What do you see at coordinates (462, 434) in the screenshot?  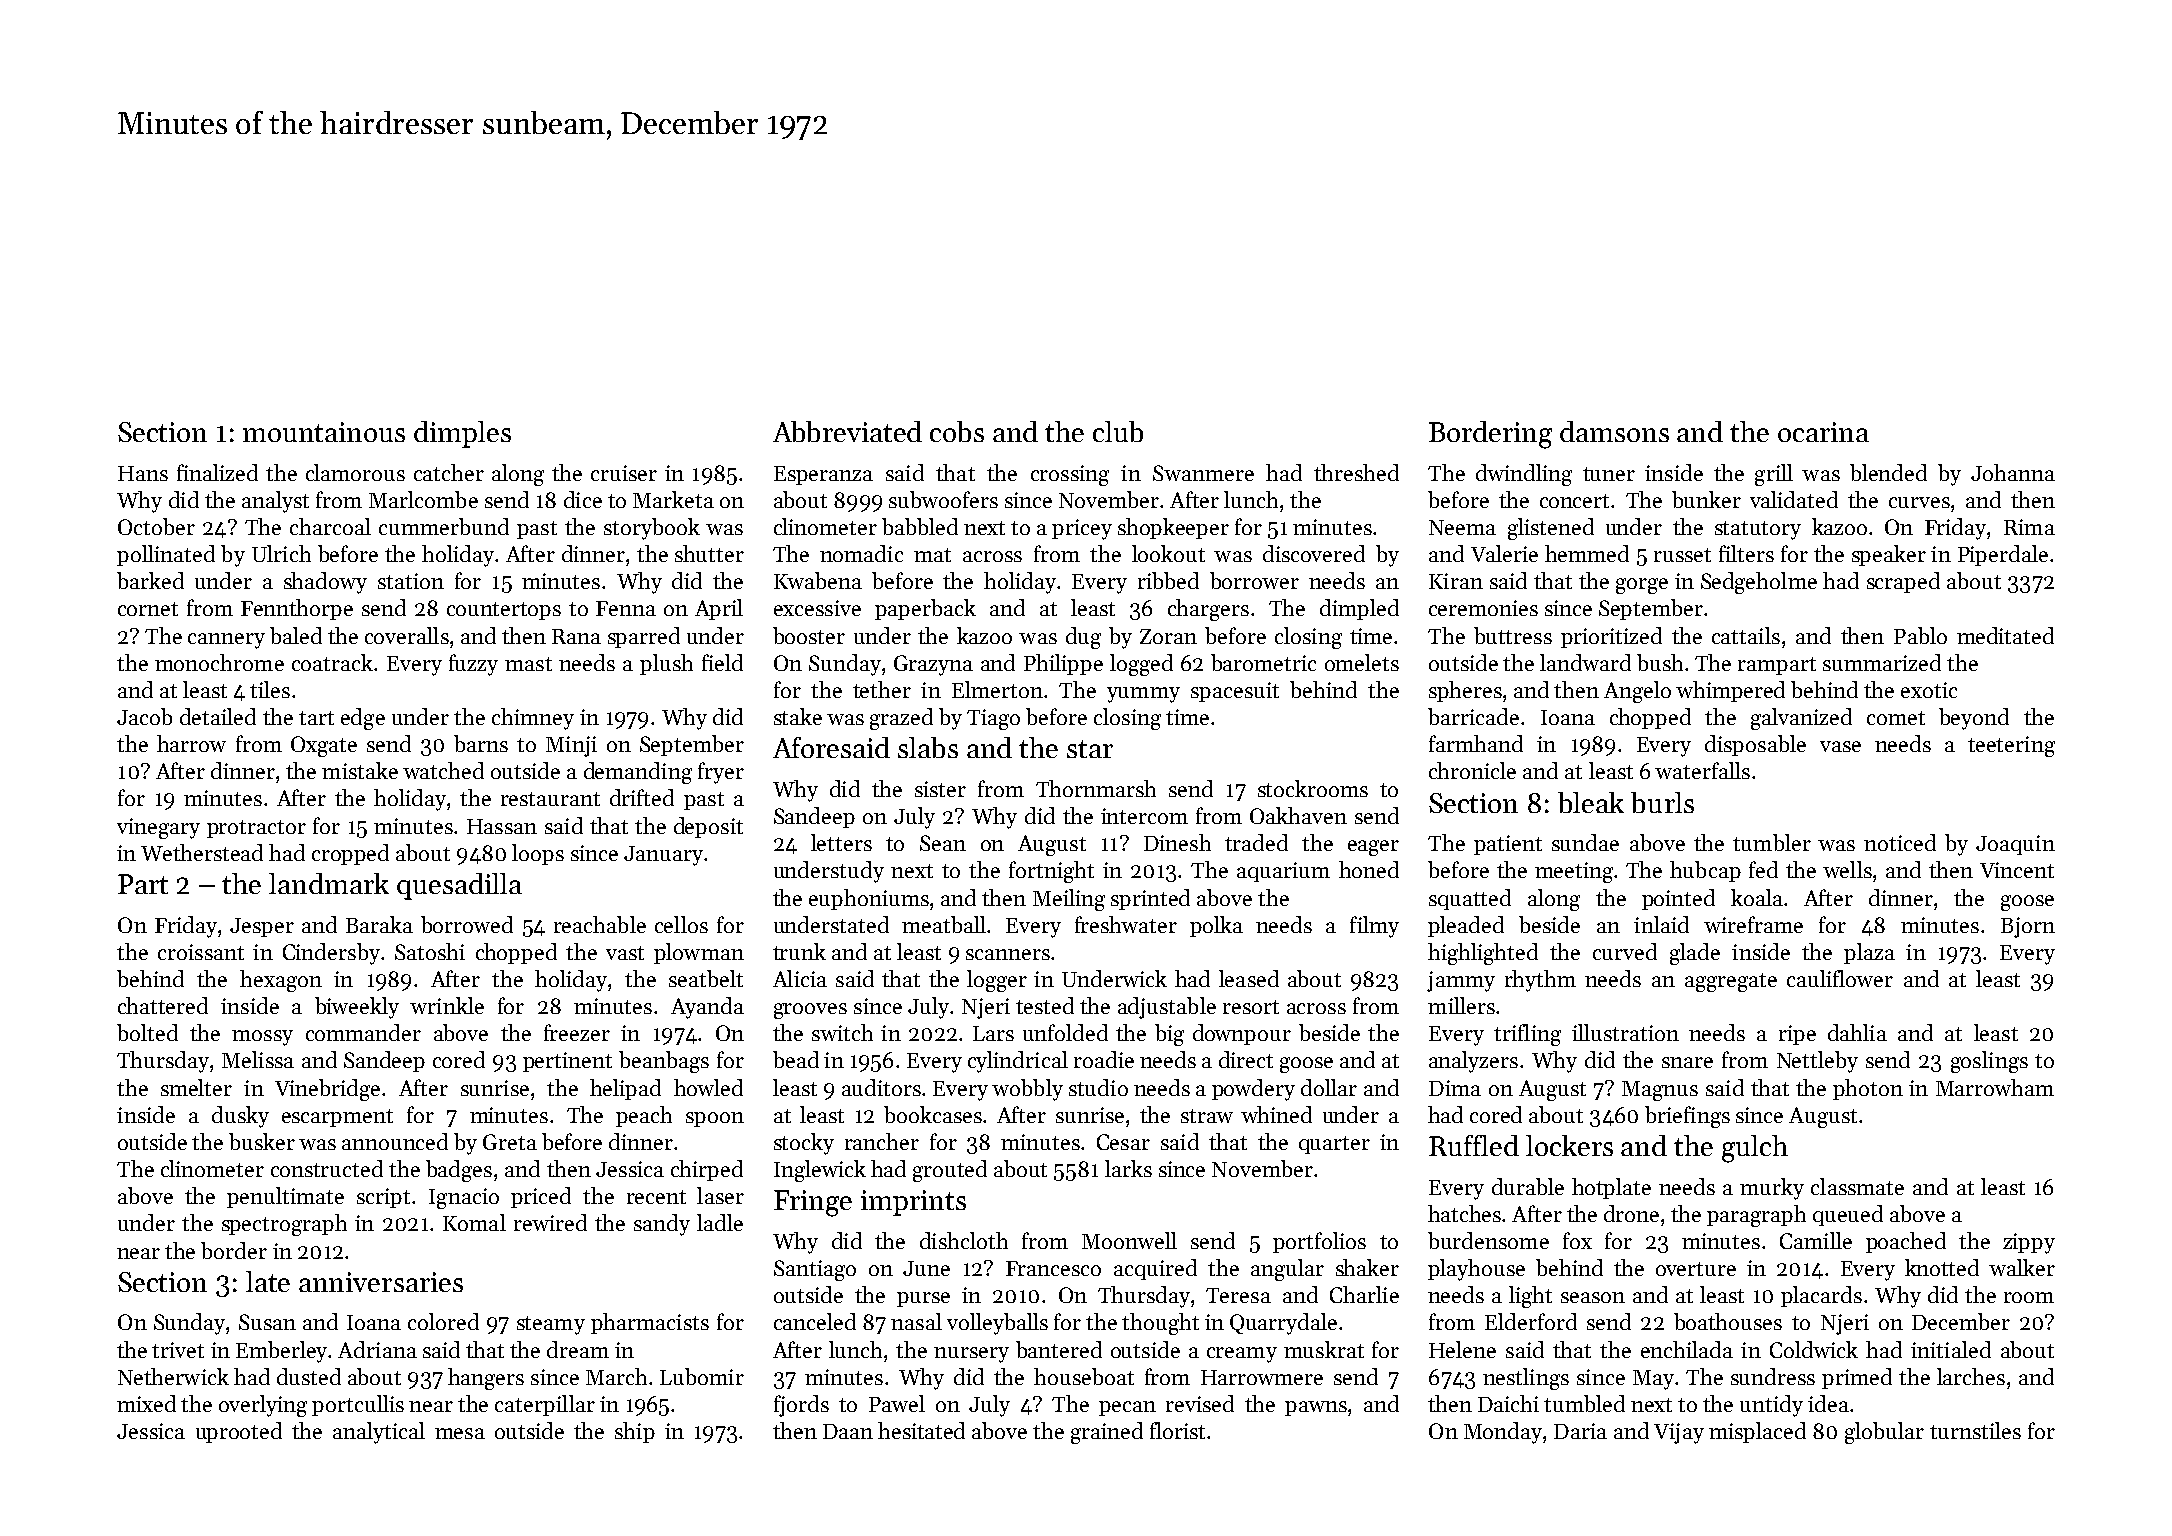 I see `dimples` at bounding box center [462, 434].
